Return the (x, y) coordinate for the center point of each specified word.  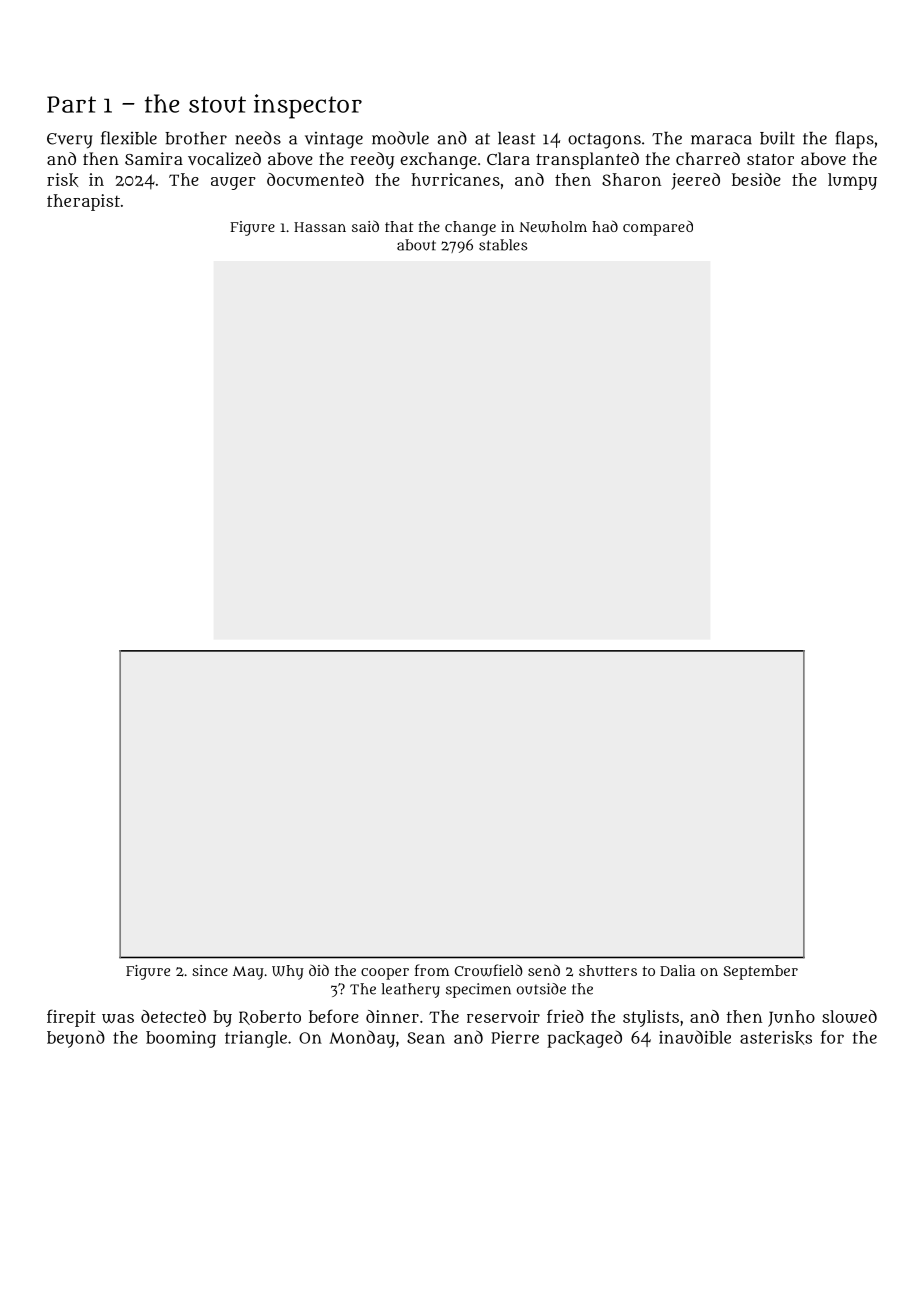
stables (503, 245)
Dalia (677, 970)
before (334, 1016)
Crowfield (489, 970)
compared (658, 228)
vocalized (224, 159)
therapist (83, 202)
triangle (256, 1039)
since (210, 970)
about (416, 245)
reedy (372, 160)
